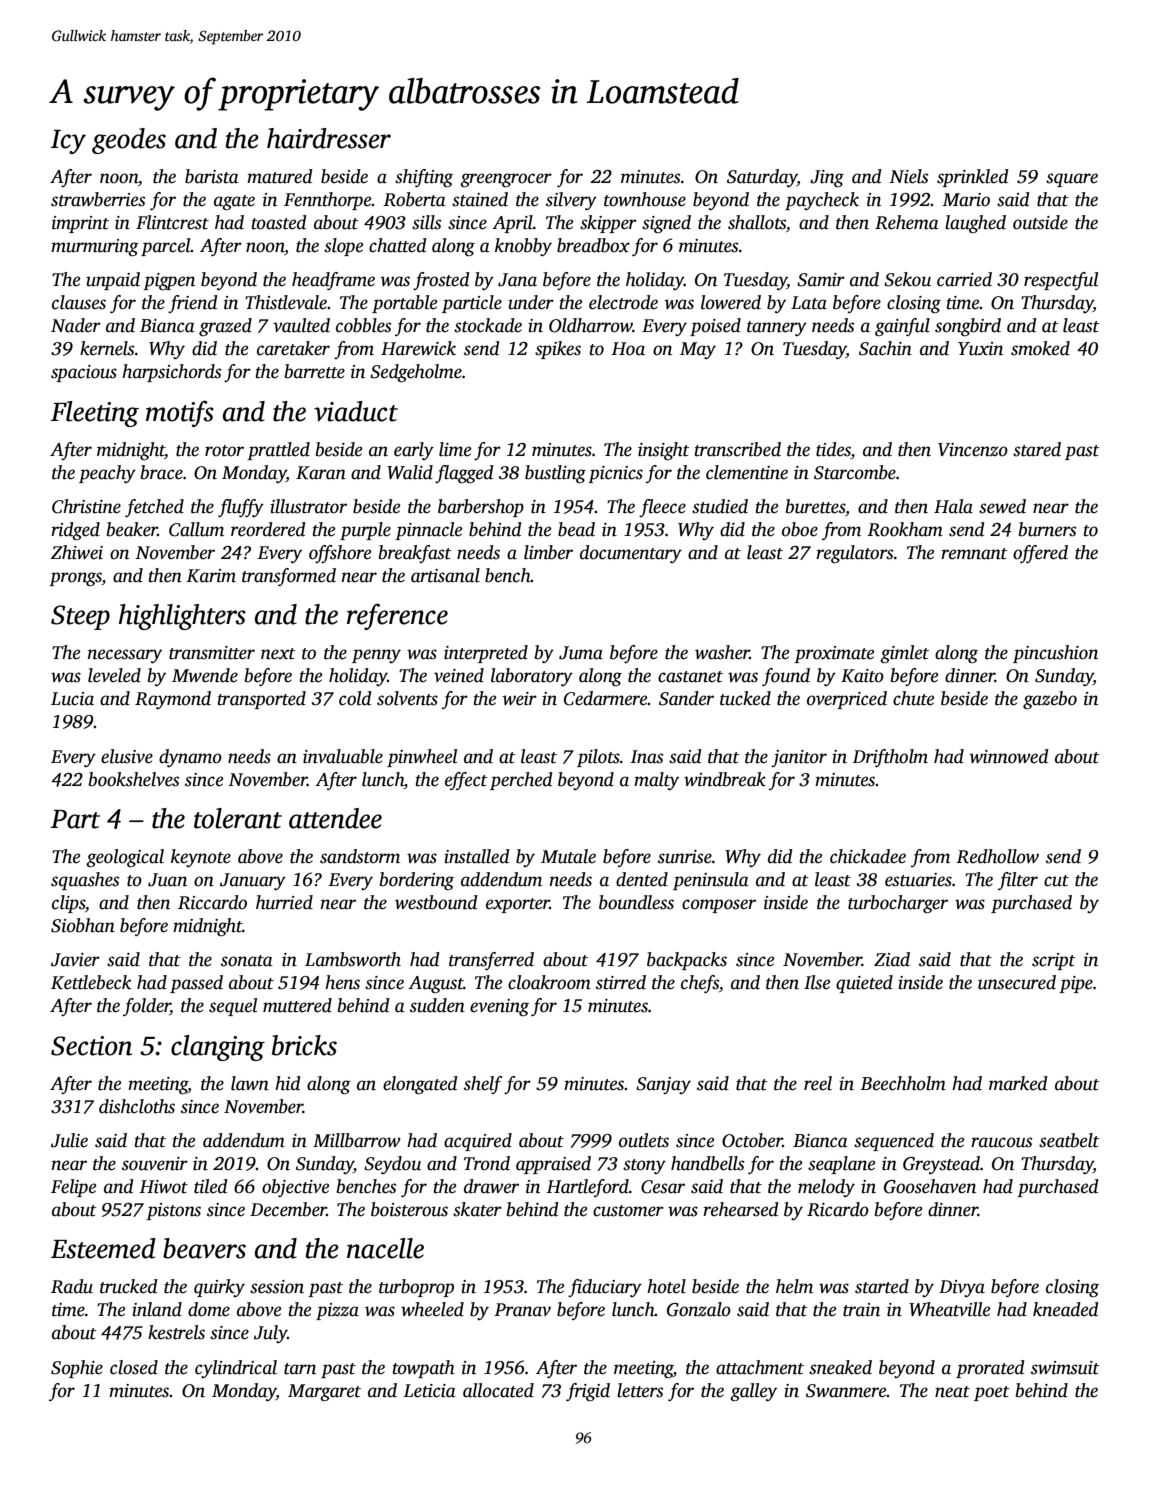  What do you see at coordinates (205, 675) in the screenshot?
I see `Mwende` at bounding box center [205, 675].
